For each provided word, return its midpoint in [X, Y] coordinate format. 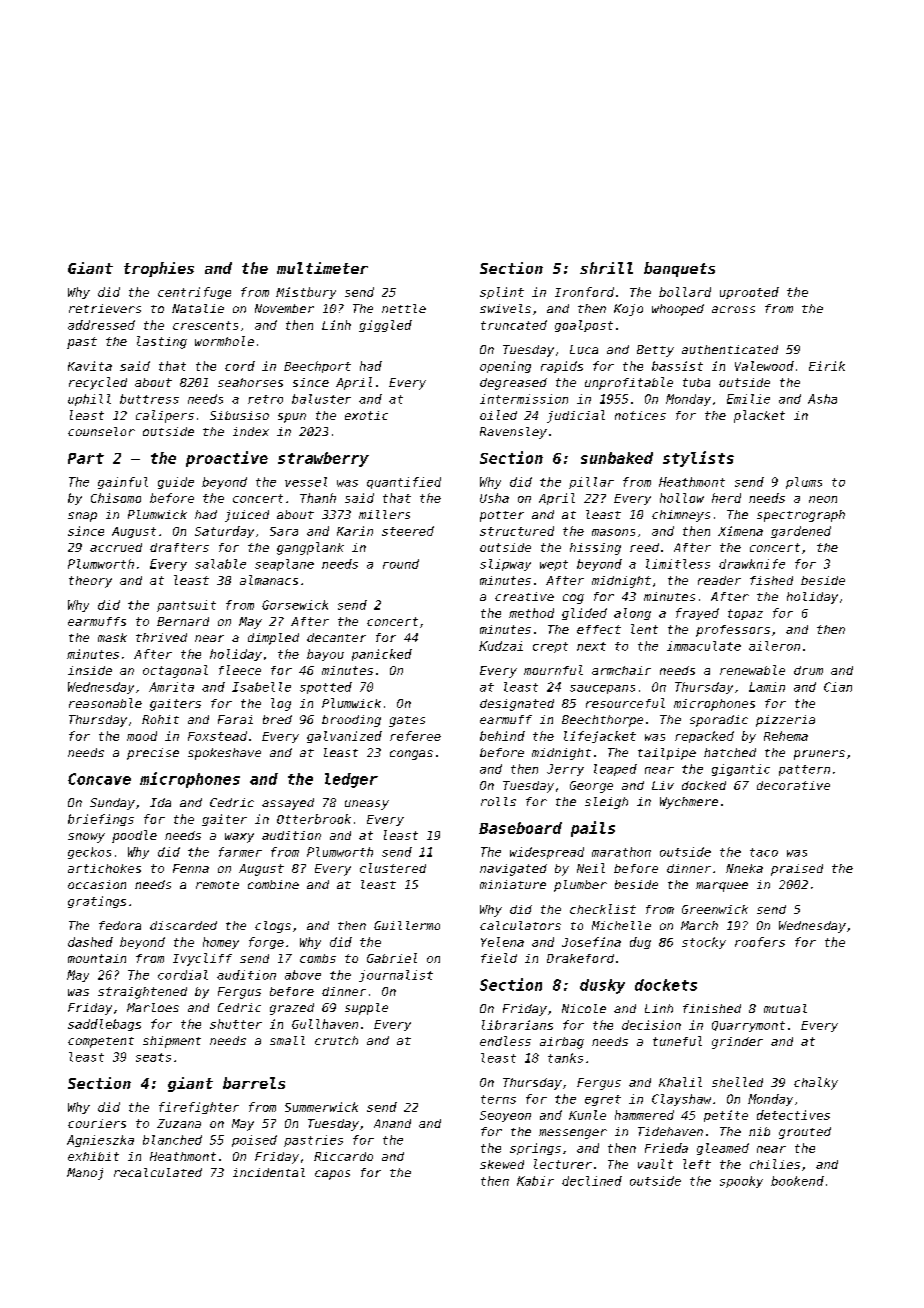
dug [640, 943]
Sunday [112, 804]
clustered [393, 868]
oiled [498, 415]
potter [502, 516]
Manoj [85, 1174]
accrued [116, 547]
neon [823, 499]
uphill [89, 400]
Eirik [827, 366]
